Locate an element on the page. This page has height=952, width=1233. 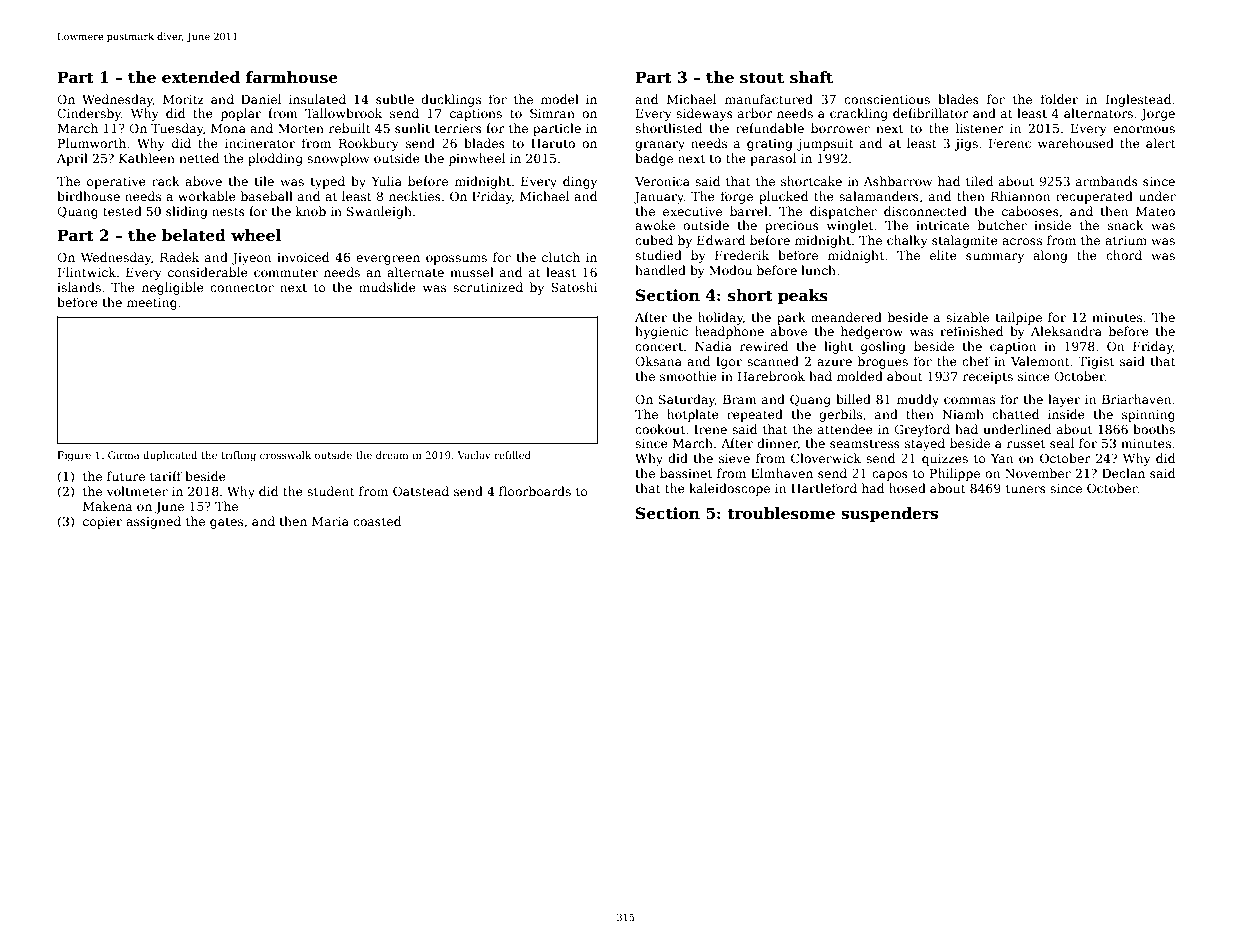
Jiyeon is located at coordinates (251, 259).
